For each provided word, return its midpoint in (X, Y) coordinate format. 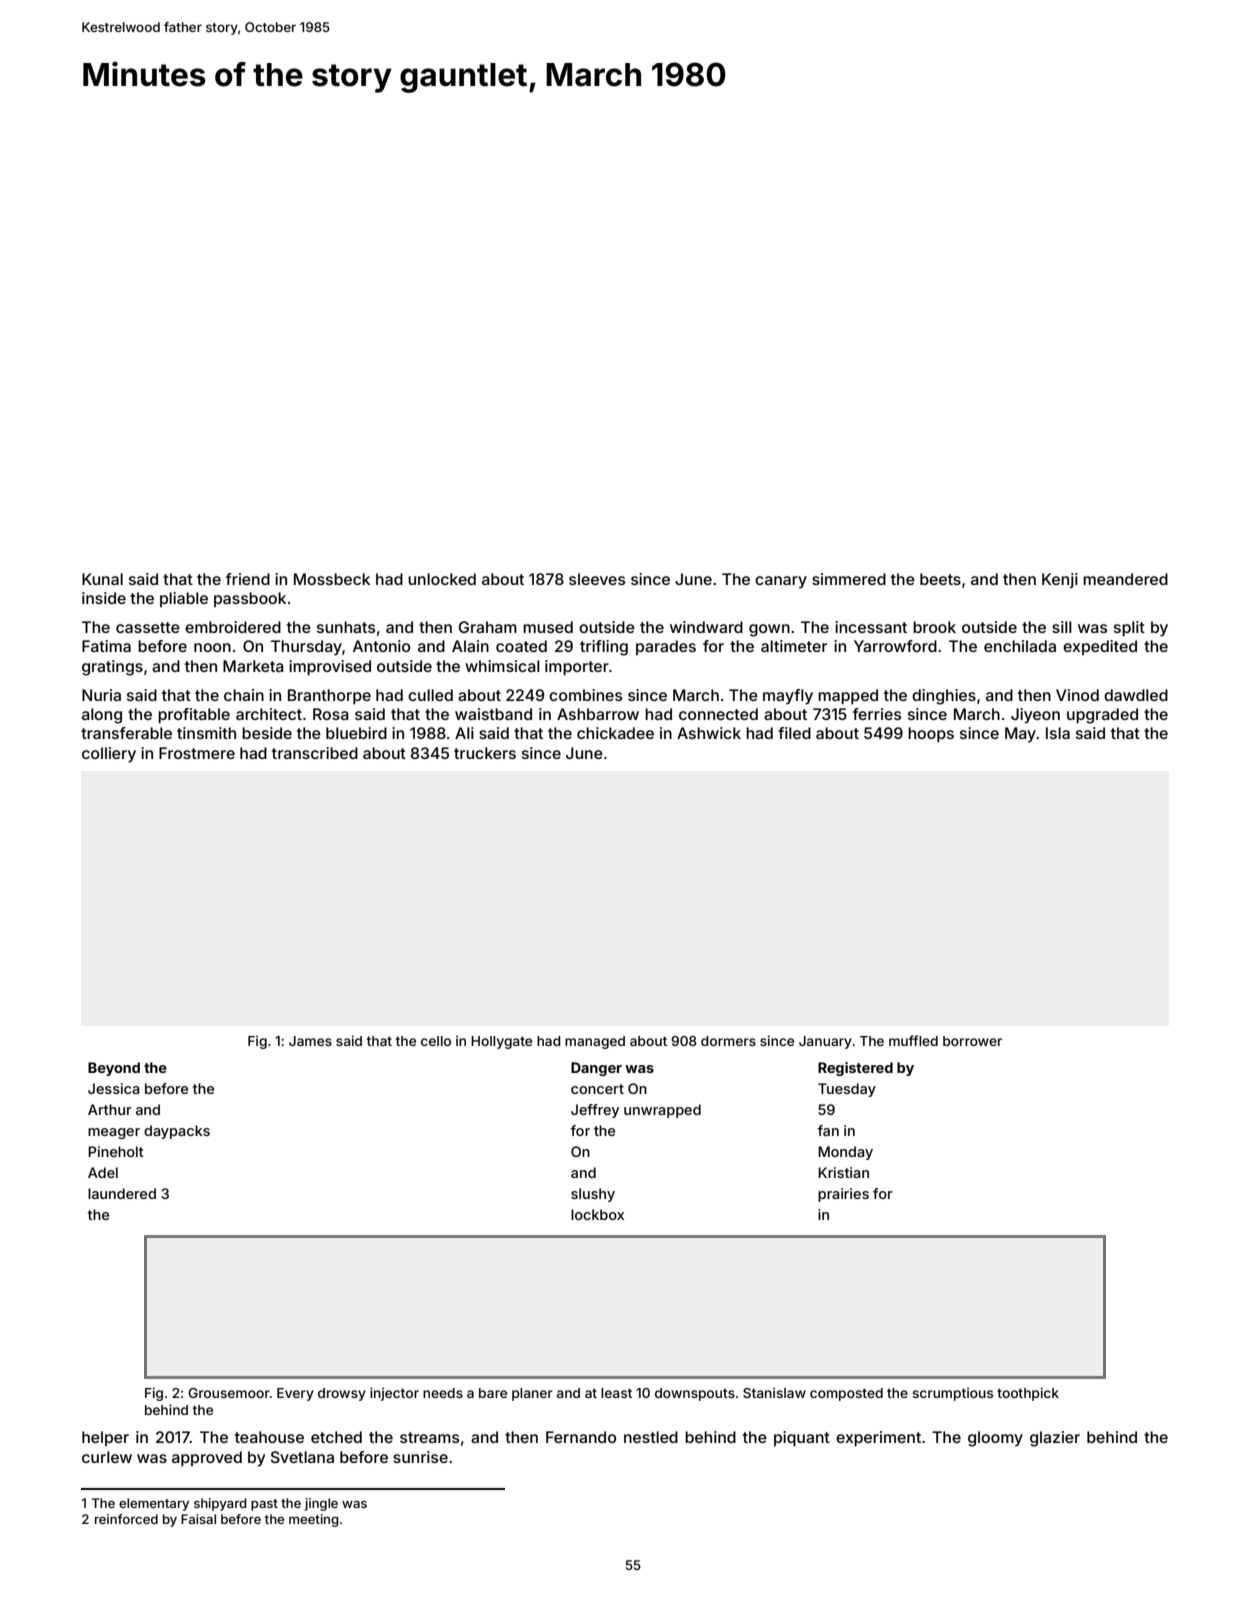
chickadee (615, 733)
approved (207, 1458)
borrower (972, 1041)
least (616, 1393)
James (310, 1041)
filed (794, 733)
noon (212, 647)
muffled (913, 1040)
